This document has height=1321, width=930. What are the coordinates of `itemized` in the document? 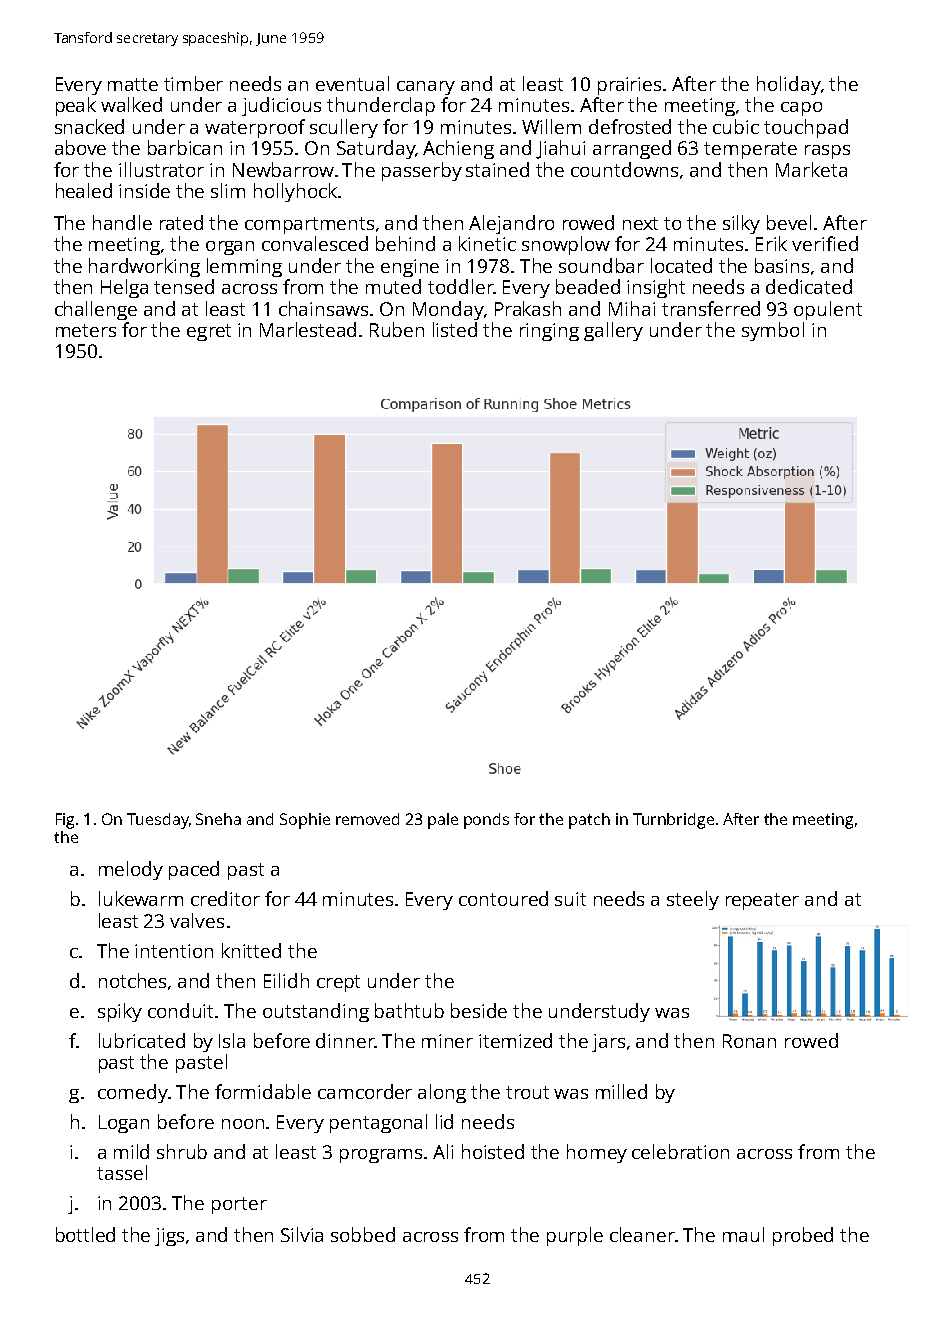 It's located at (515, 1040).
